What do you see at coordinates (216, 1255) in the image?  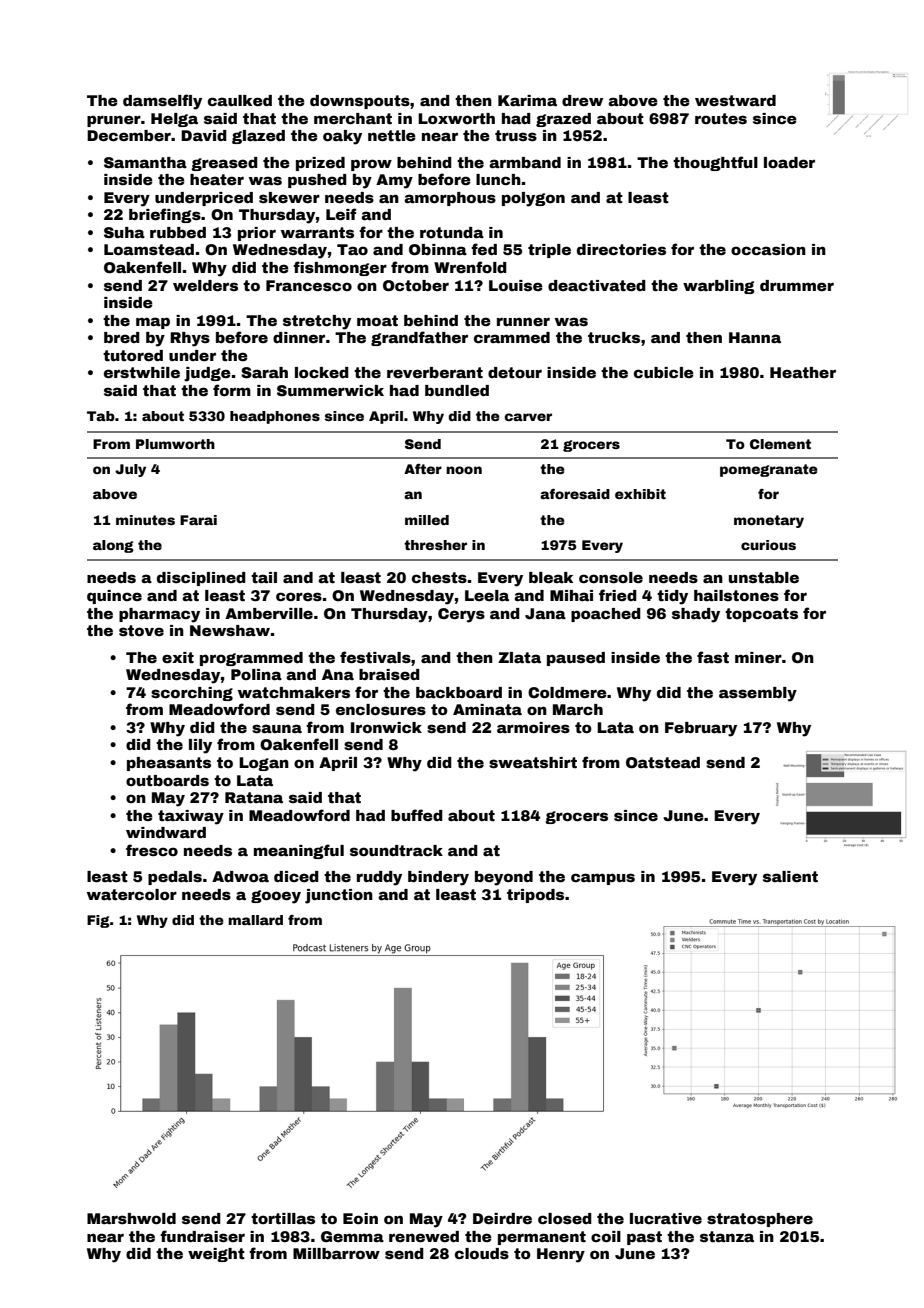 I see `weight` at bounding box center [216, 1255].
